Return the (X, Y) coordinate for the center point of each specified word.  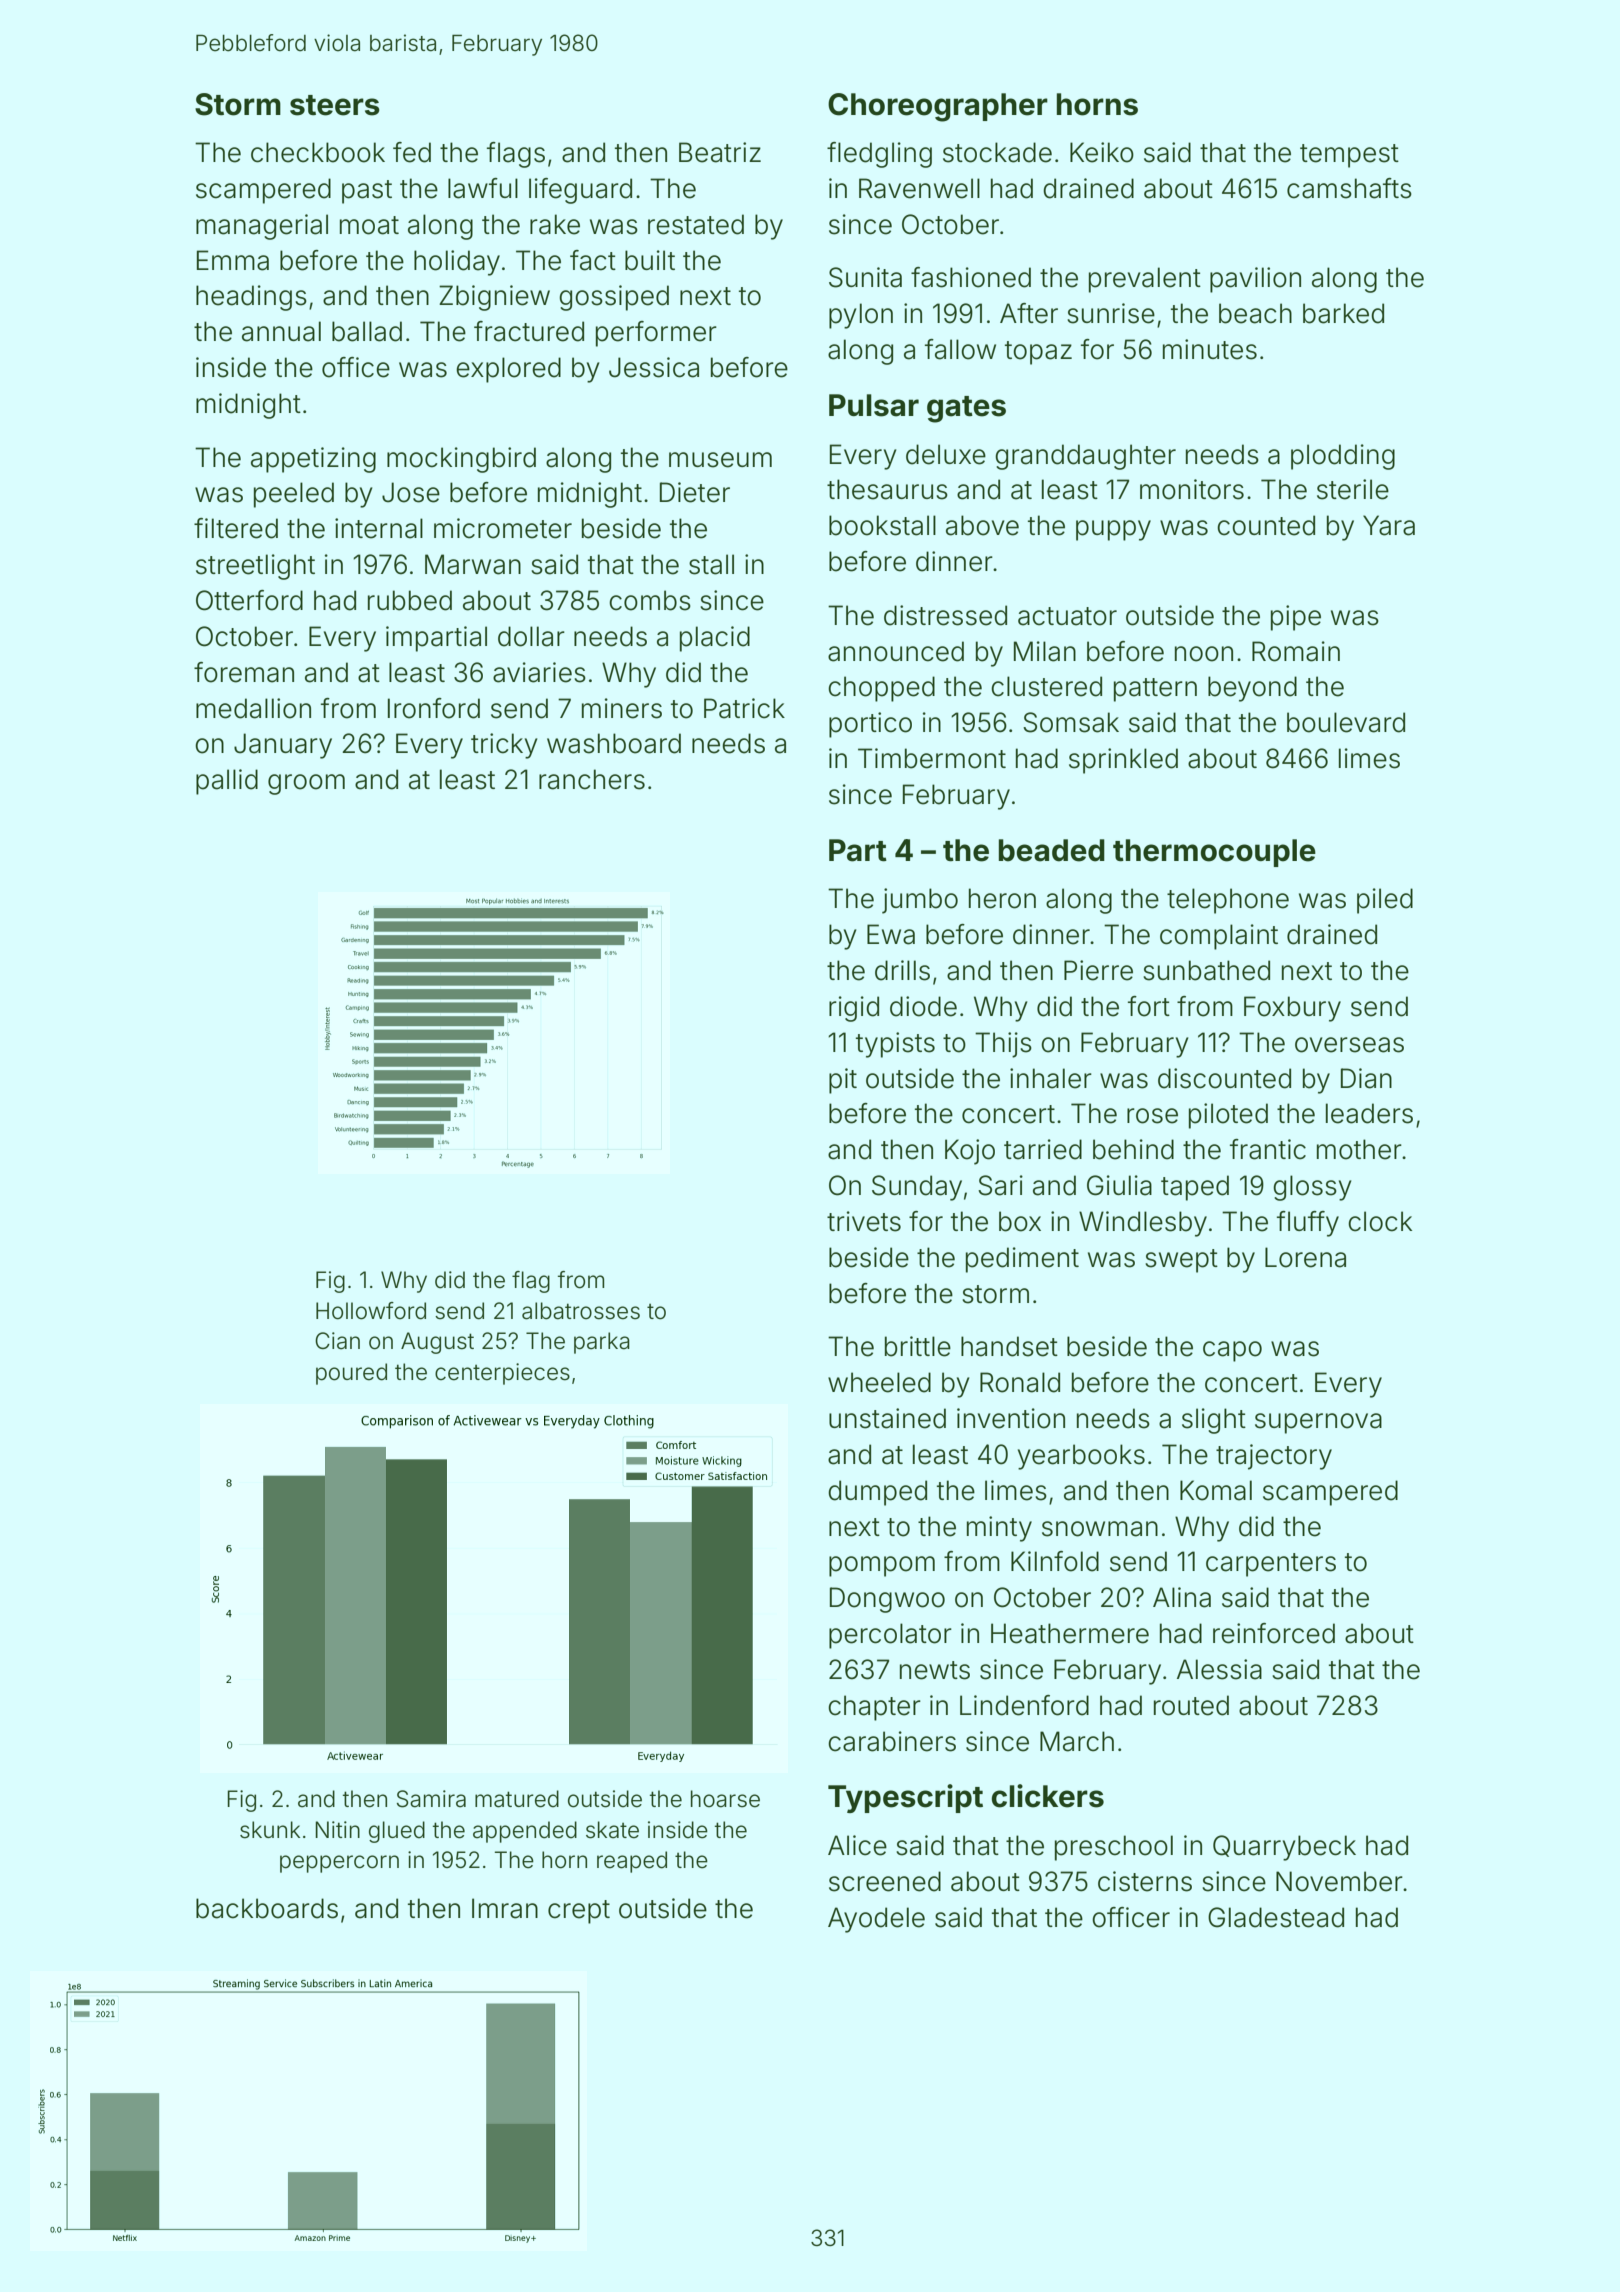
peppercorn (339, 1864)
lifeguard (580, 191)
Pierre (1098, 970)
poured (351, 1374)
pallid (227, 782)
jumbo (920, 901)
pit (843, 1081)
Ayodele (876, 1920)
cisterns (1145, 1881)
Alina (1182, 1597)
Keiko (1102, 152)
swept (1181, 1261)
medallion (253, 708)
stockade (997, 152)
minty (999, 1529)
